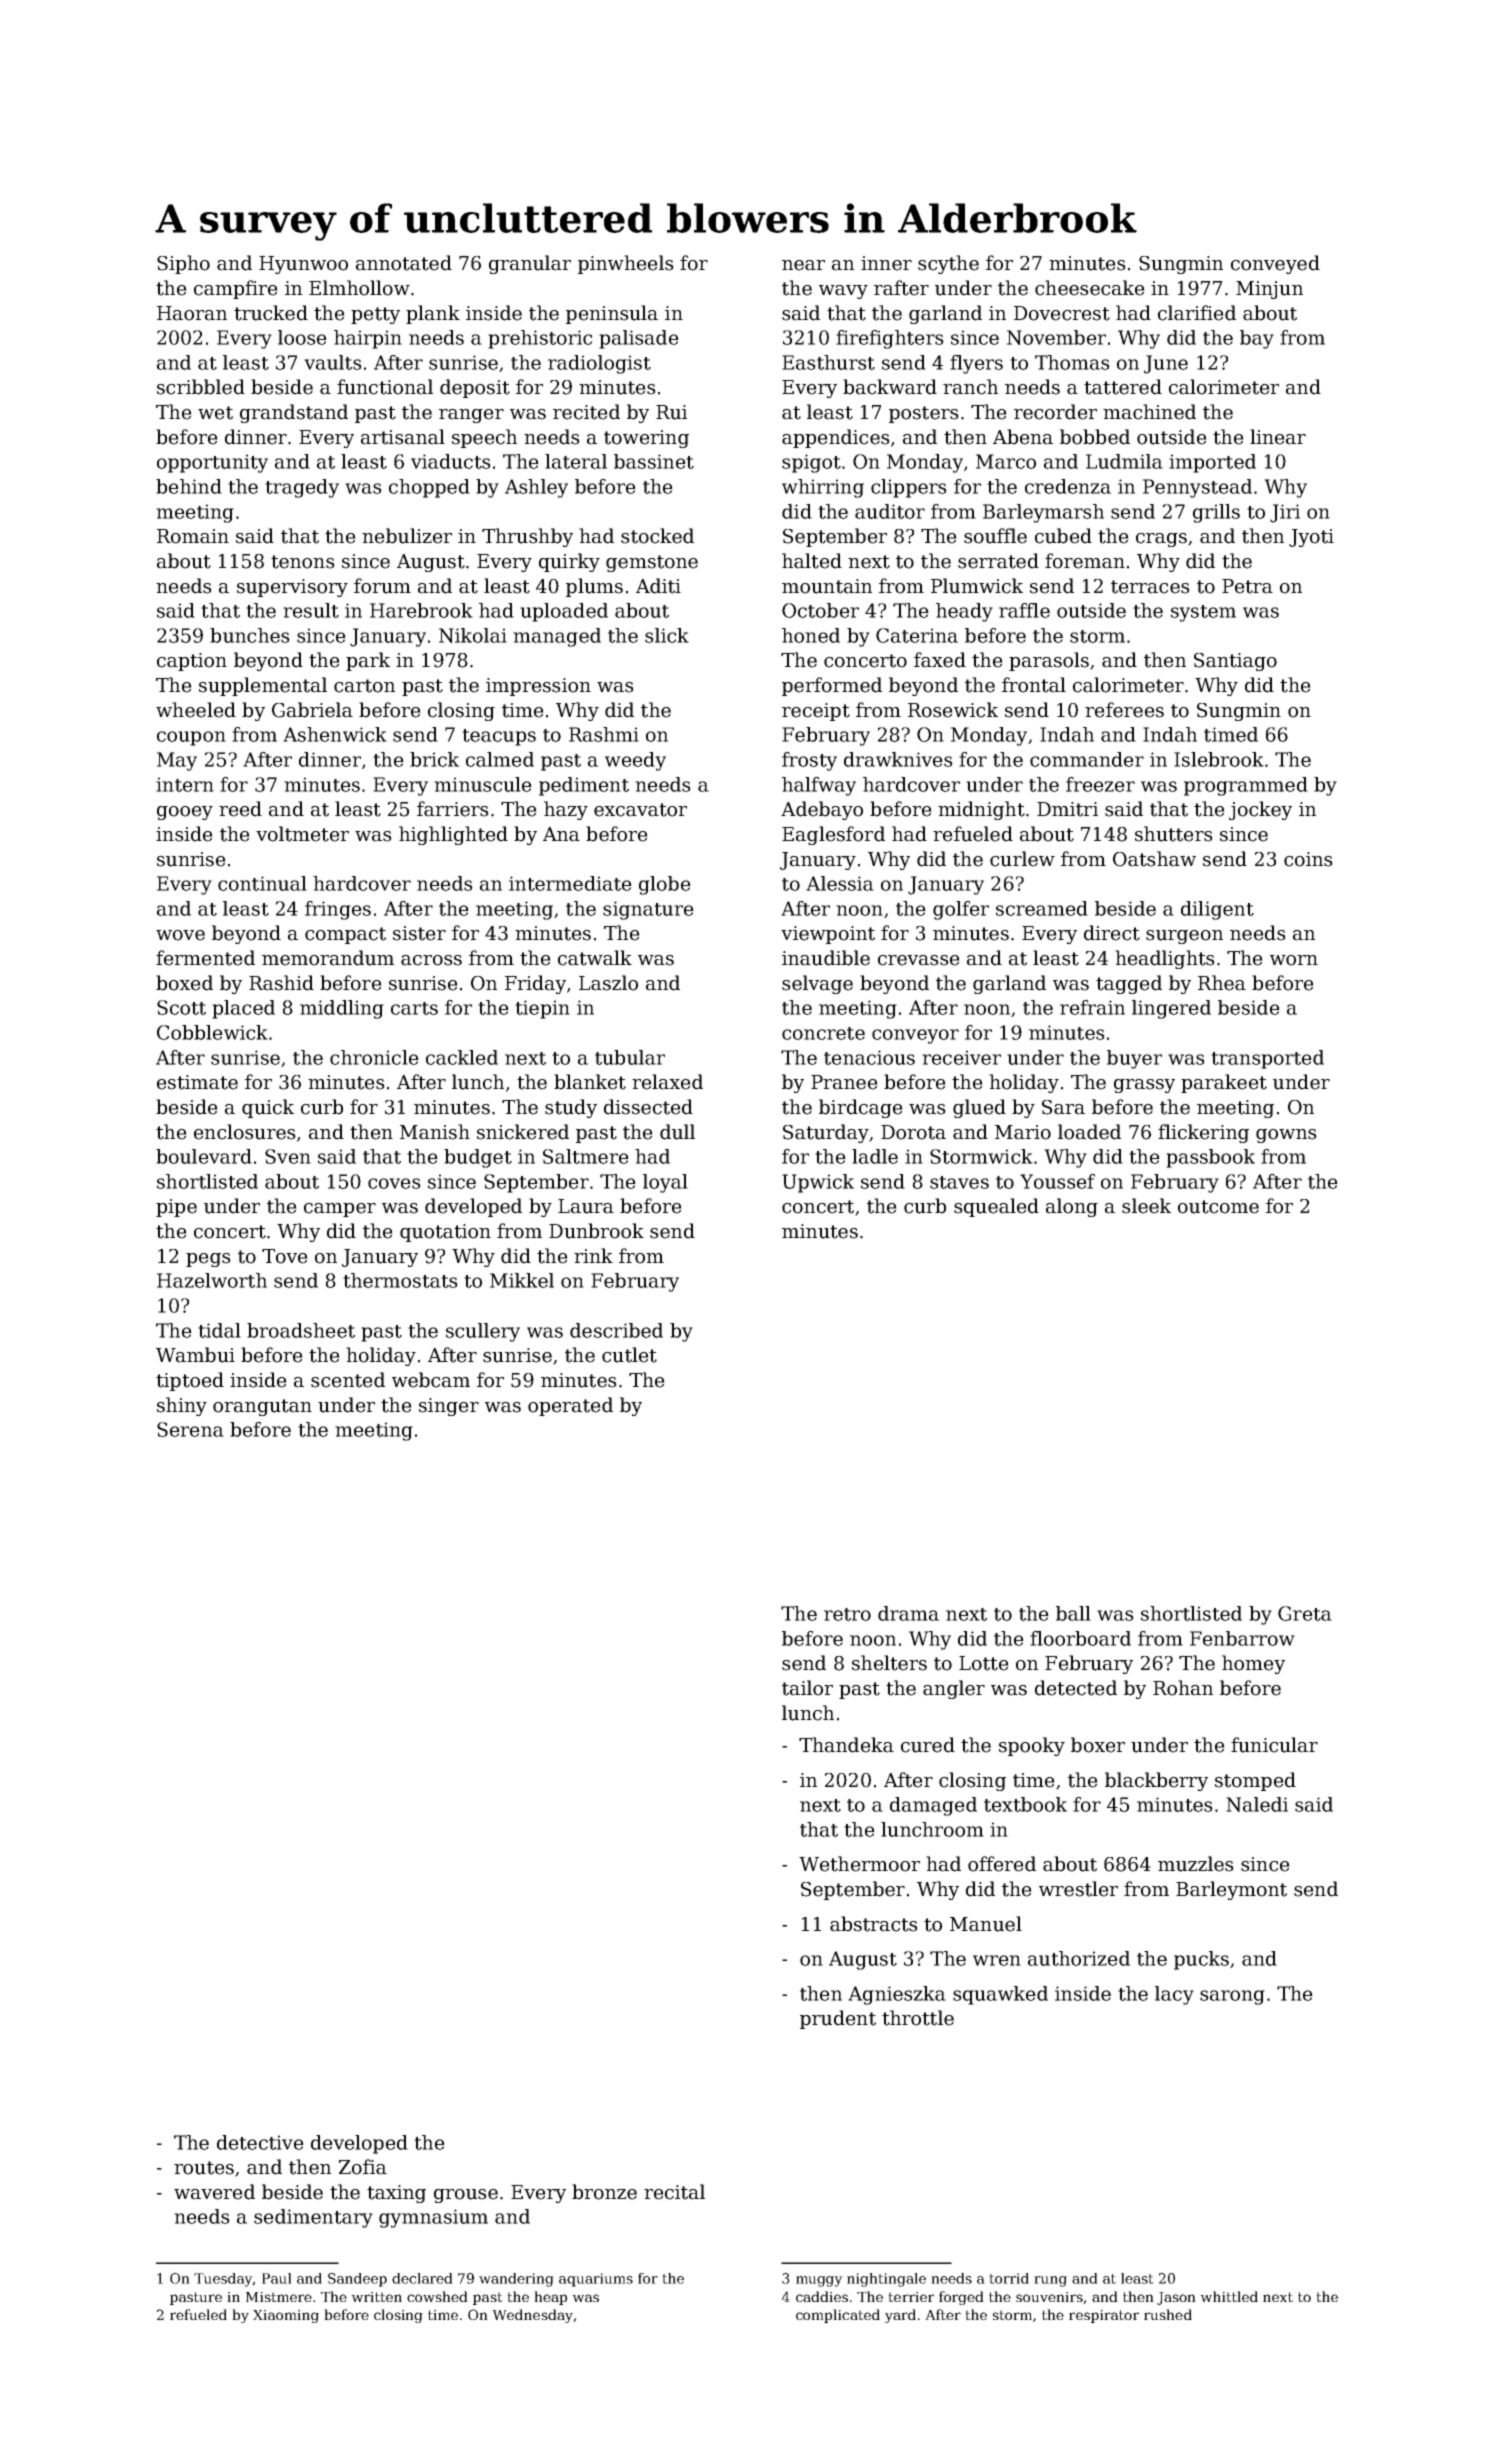 This image has height=2464, width=1496. Describe the element at coordinates (1210, 1158) in the image. I see `passbook` at that location.
